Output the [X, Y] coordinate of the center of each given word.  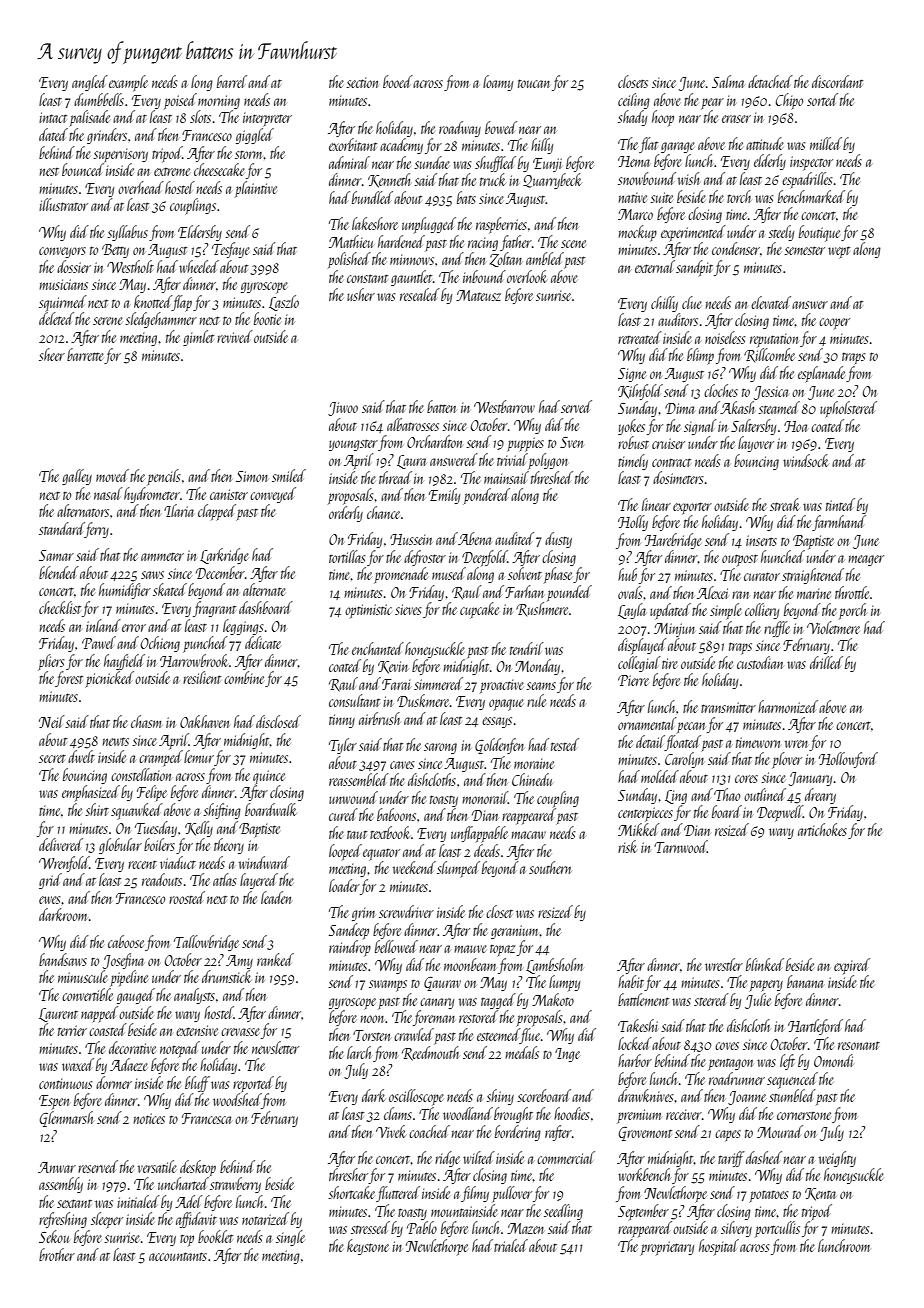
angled [90, 83]
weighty [837, 1159]
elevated [771, 302]
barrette [85, 354]
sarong [440, 748]
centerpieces [645, 814]
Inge [567, 1055]
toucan [534, 83]
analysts [194, 996]
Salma [728, 81]
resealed [420, 294]
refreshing [63, 1220]
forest [69, 679]
